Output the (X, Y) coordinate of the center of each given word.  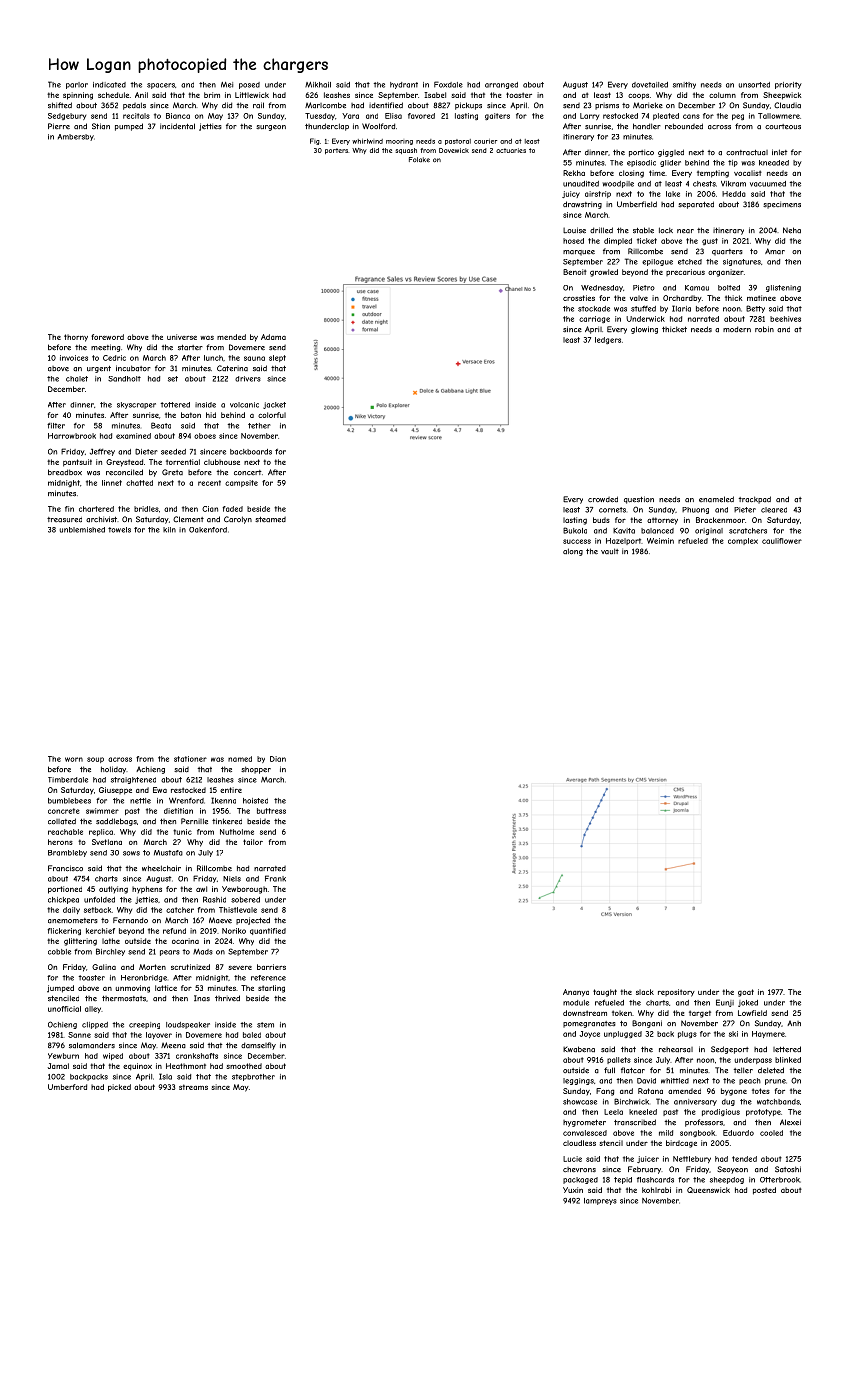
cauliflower (782, 541)
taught (605, 993)
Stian (101, 126)
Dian (278, 759)
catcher (180, 910)
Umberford (67, 1087)
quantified (268, 931)
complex (743, 541)
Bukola (575, 530)
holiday (113, 770)
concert (248, 472)
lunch (213, 358)
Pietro (644, 288)
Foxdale (448, 84)
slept (277, 358)
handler (647, 126)
